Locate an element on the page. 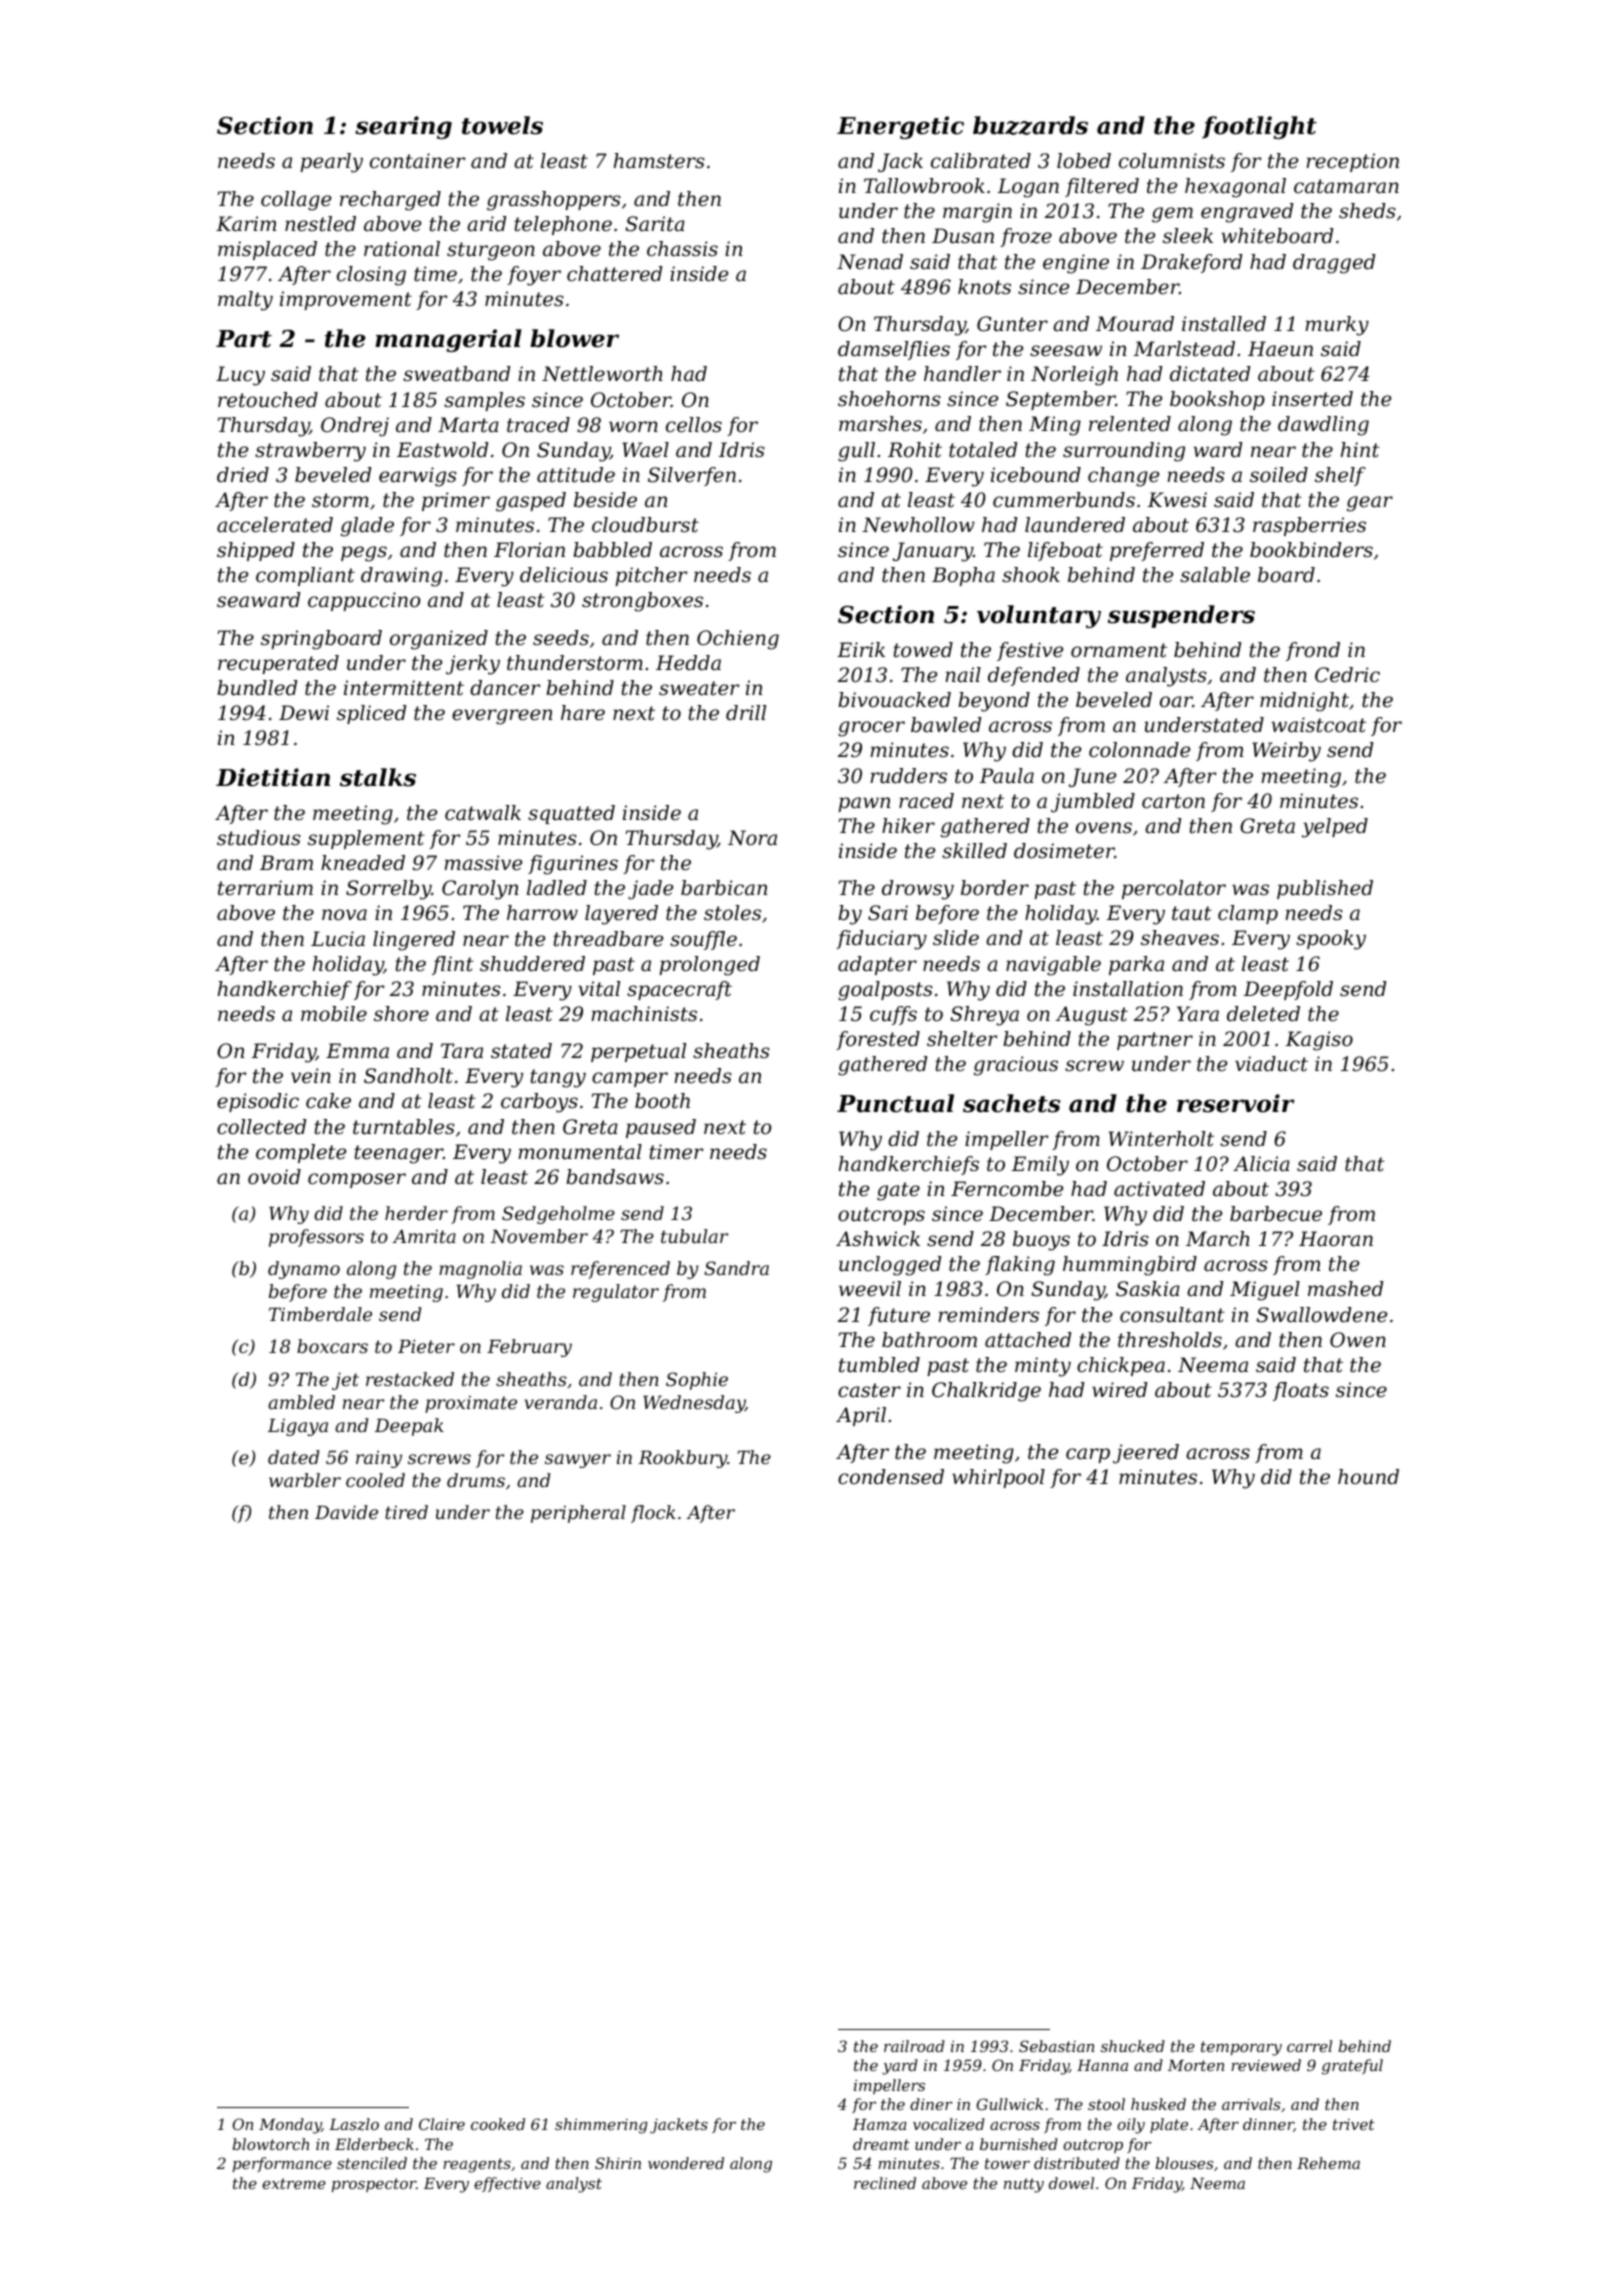 This page has height=2292, width=1620. condensed is located at coordinates (891, 1477).
